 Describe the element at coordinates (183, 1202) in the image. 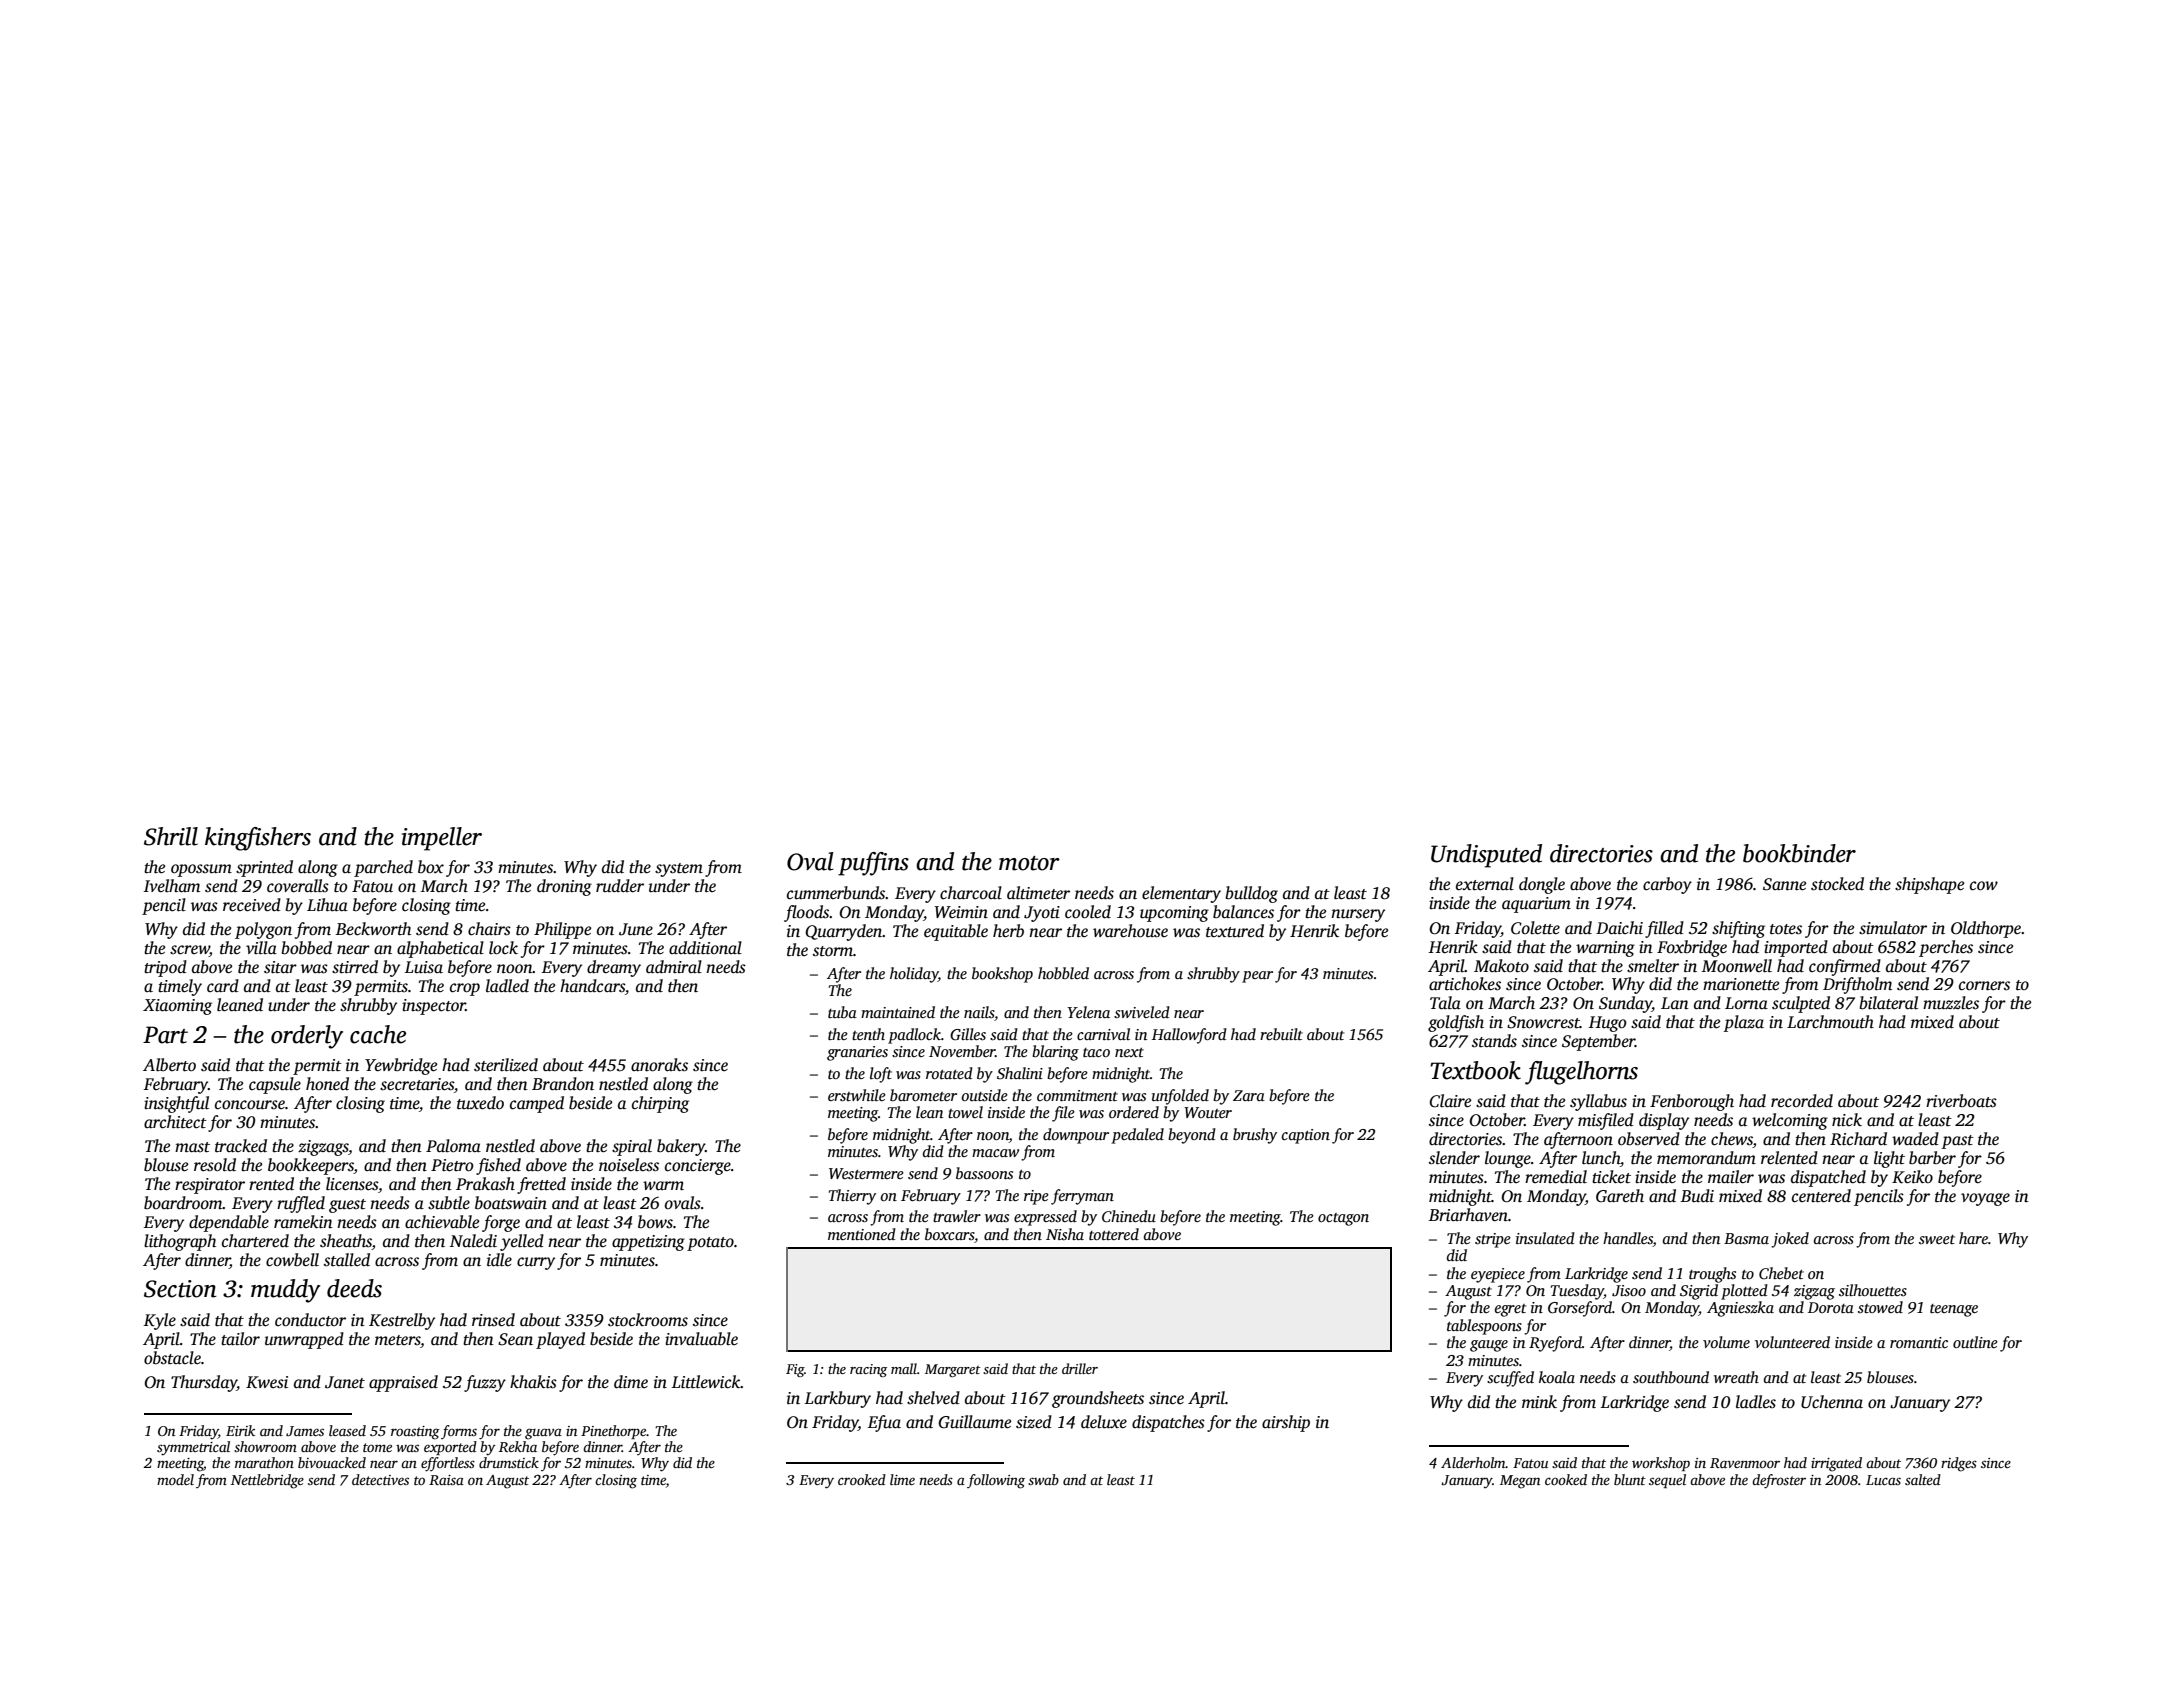

I see `boardroom` at that location.
